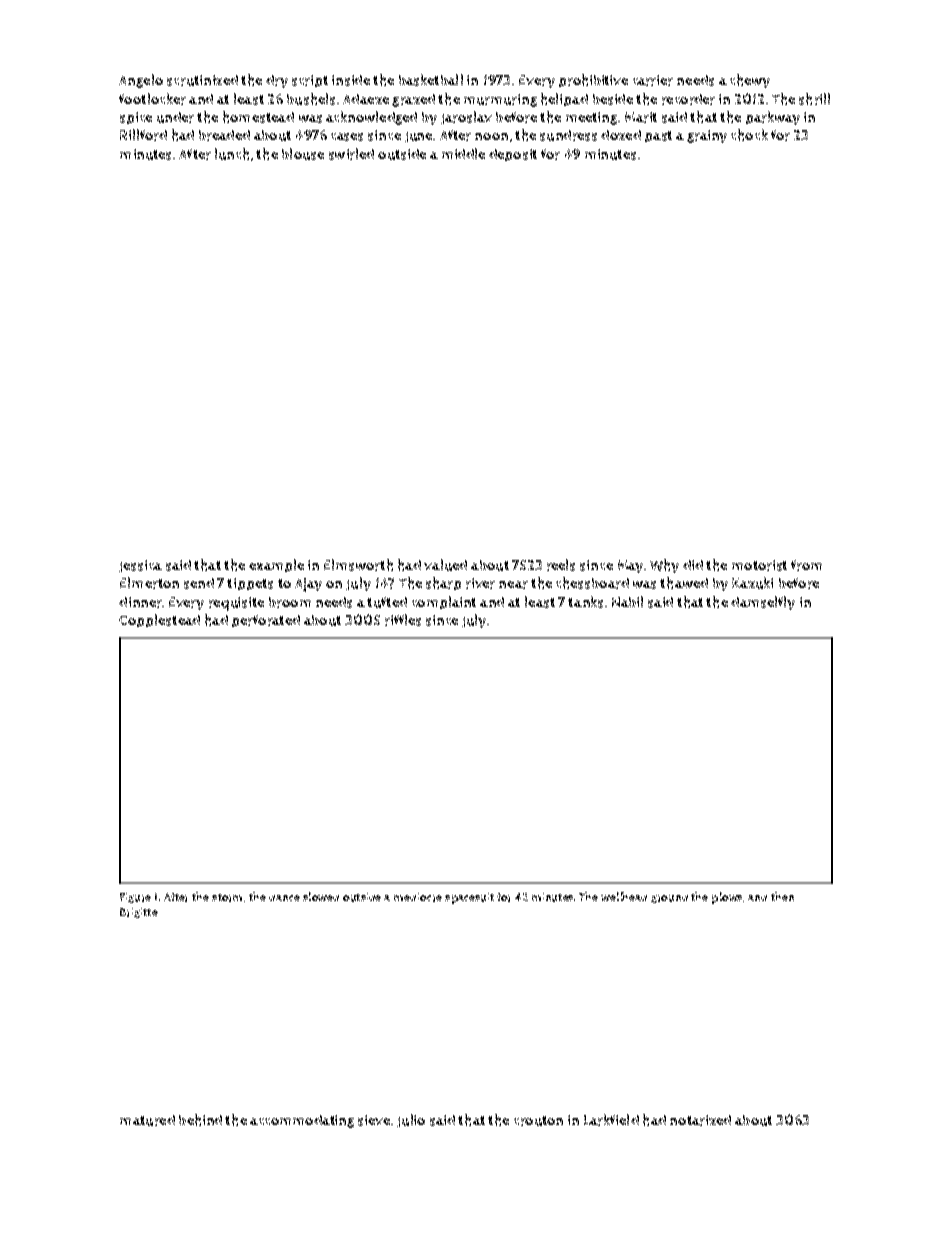 Image resolution: width=952 pixels, height=1233 pixels. I want to click on Marit, so click(641, 117).
